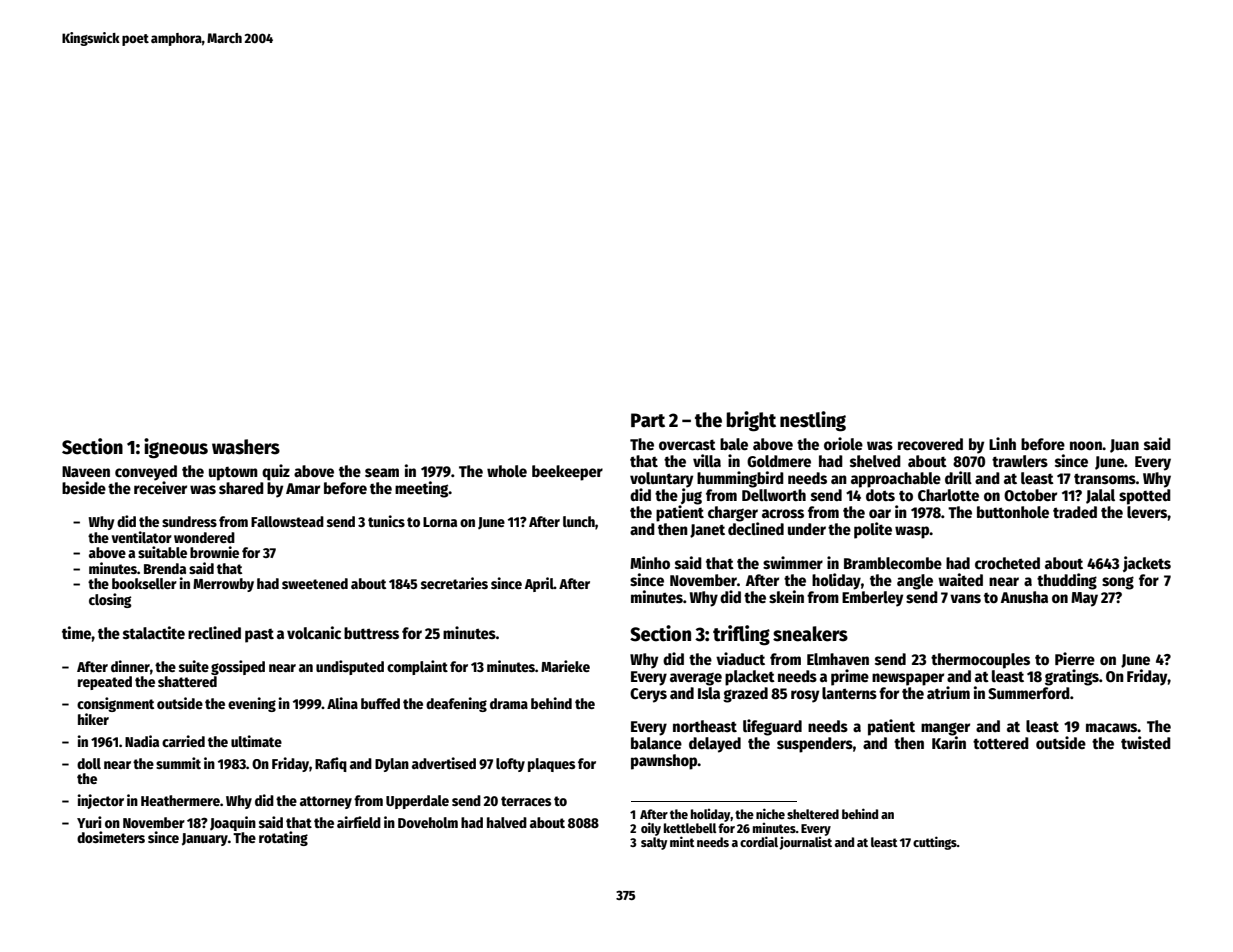 The image size is (1233, 952). I want to click on trawlers, so click(1020, 461).
